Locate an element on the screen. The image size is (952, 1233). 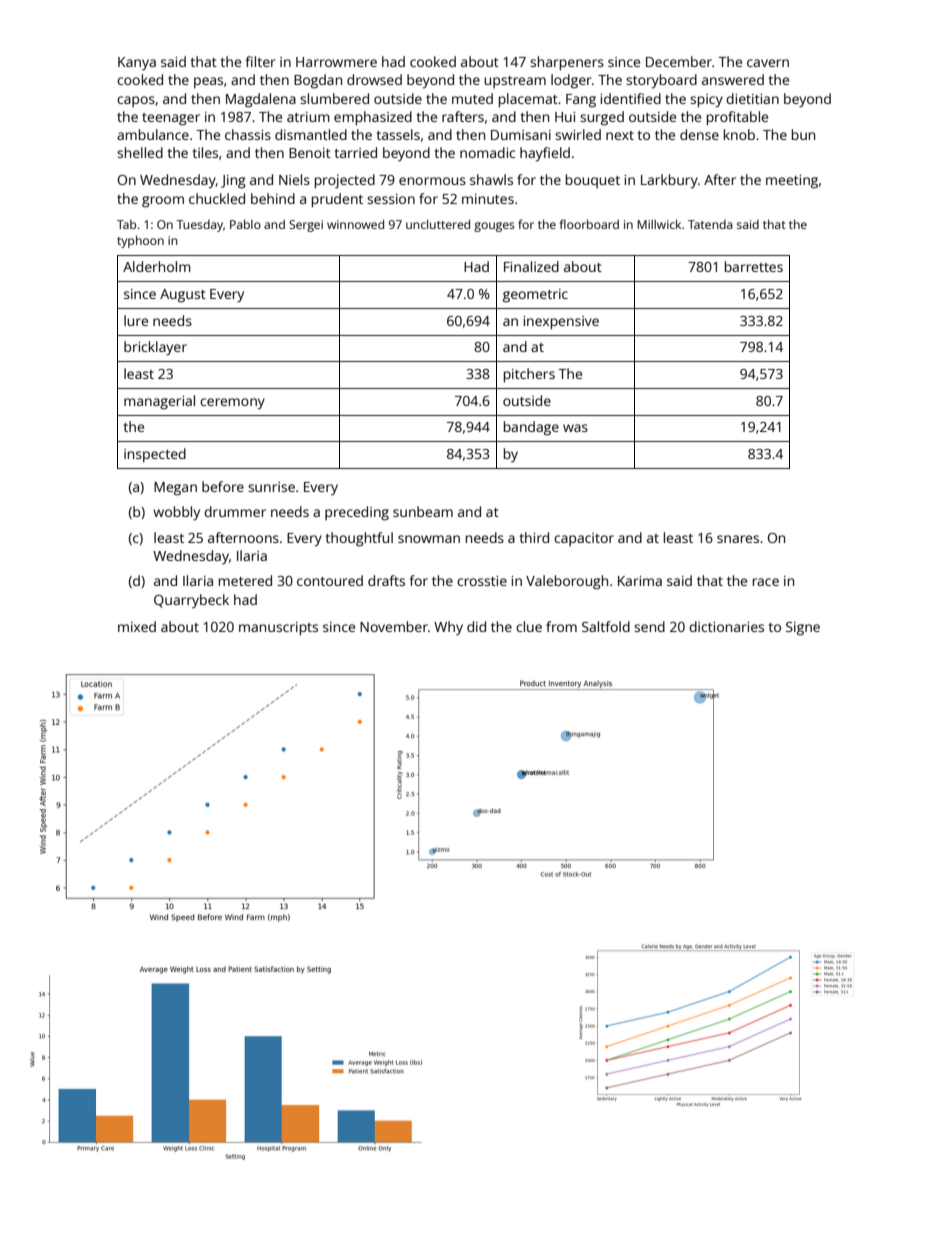
sharpeners is located at coordinates (567, 63).
